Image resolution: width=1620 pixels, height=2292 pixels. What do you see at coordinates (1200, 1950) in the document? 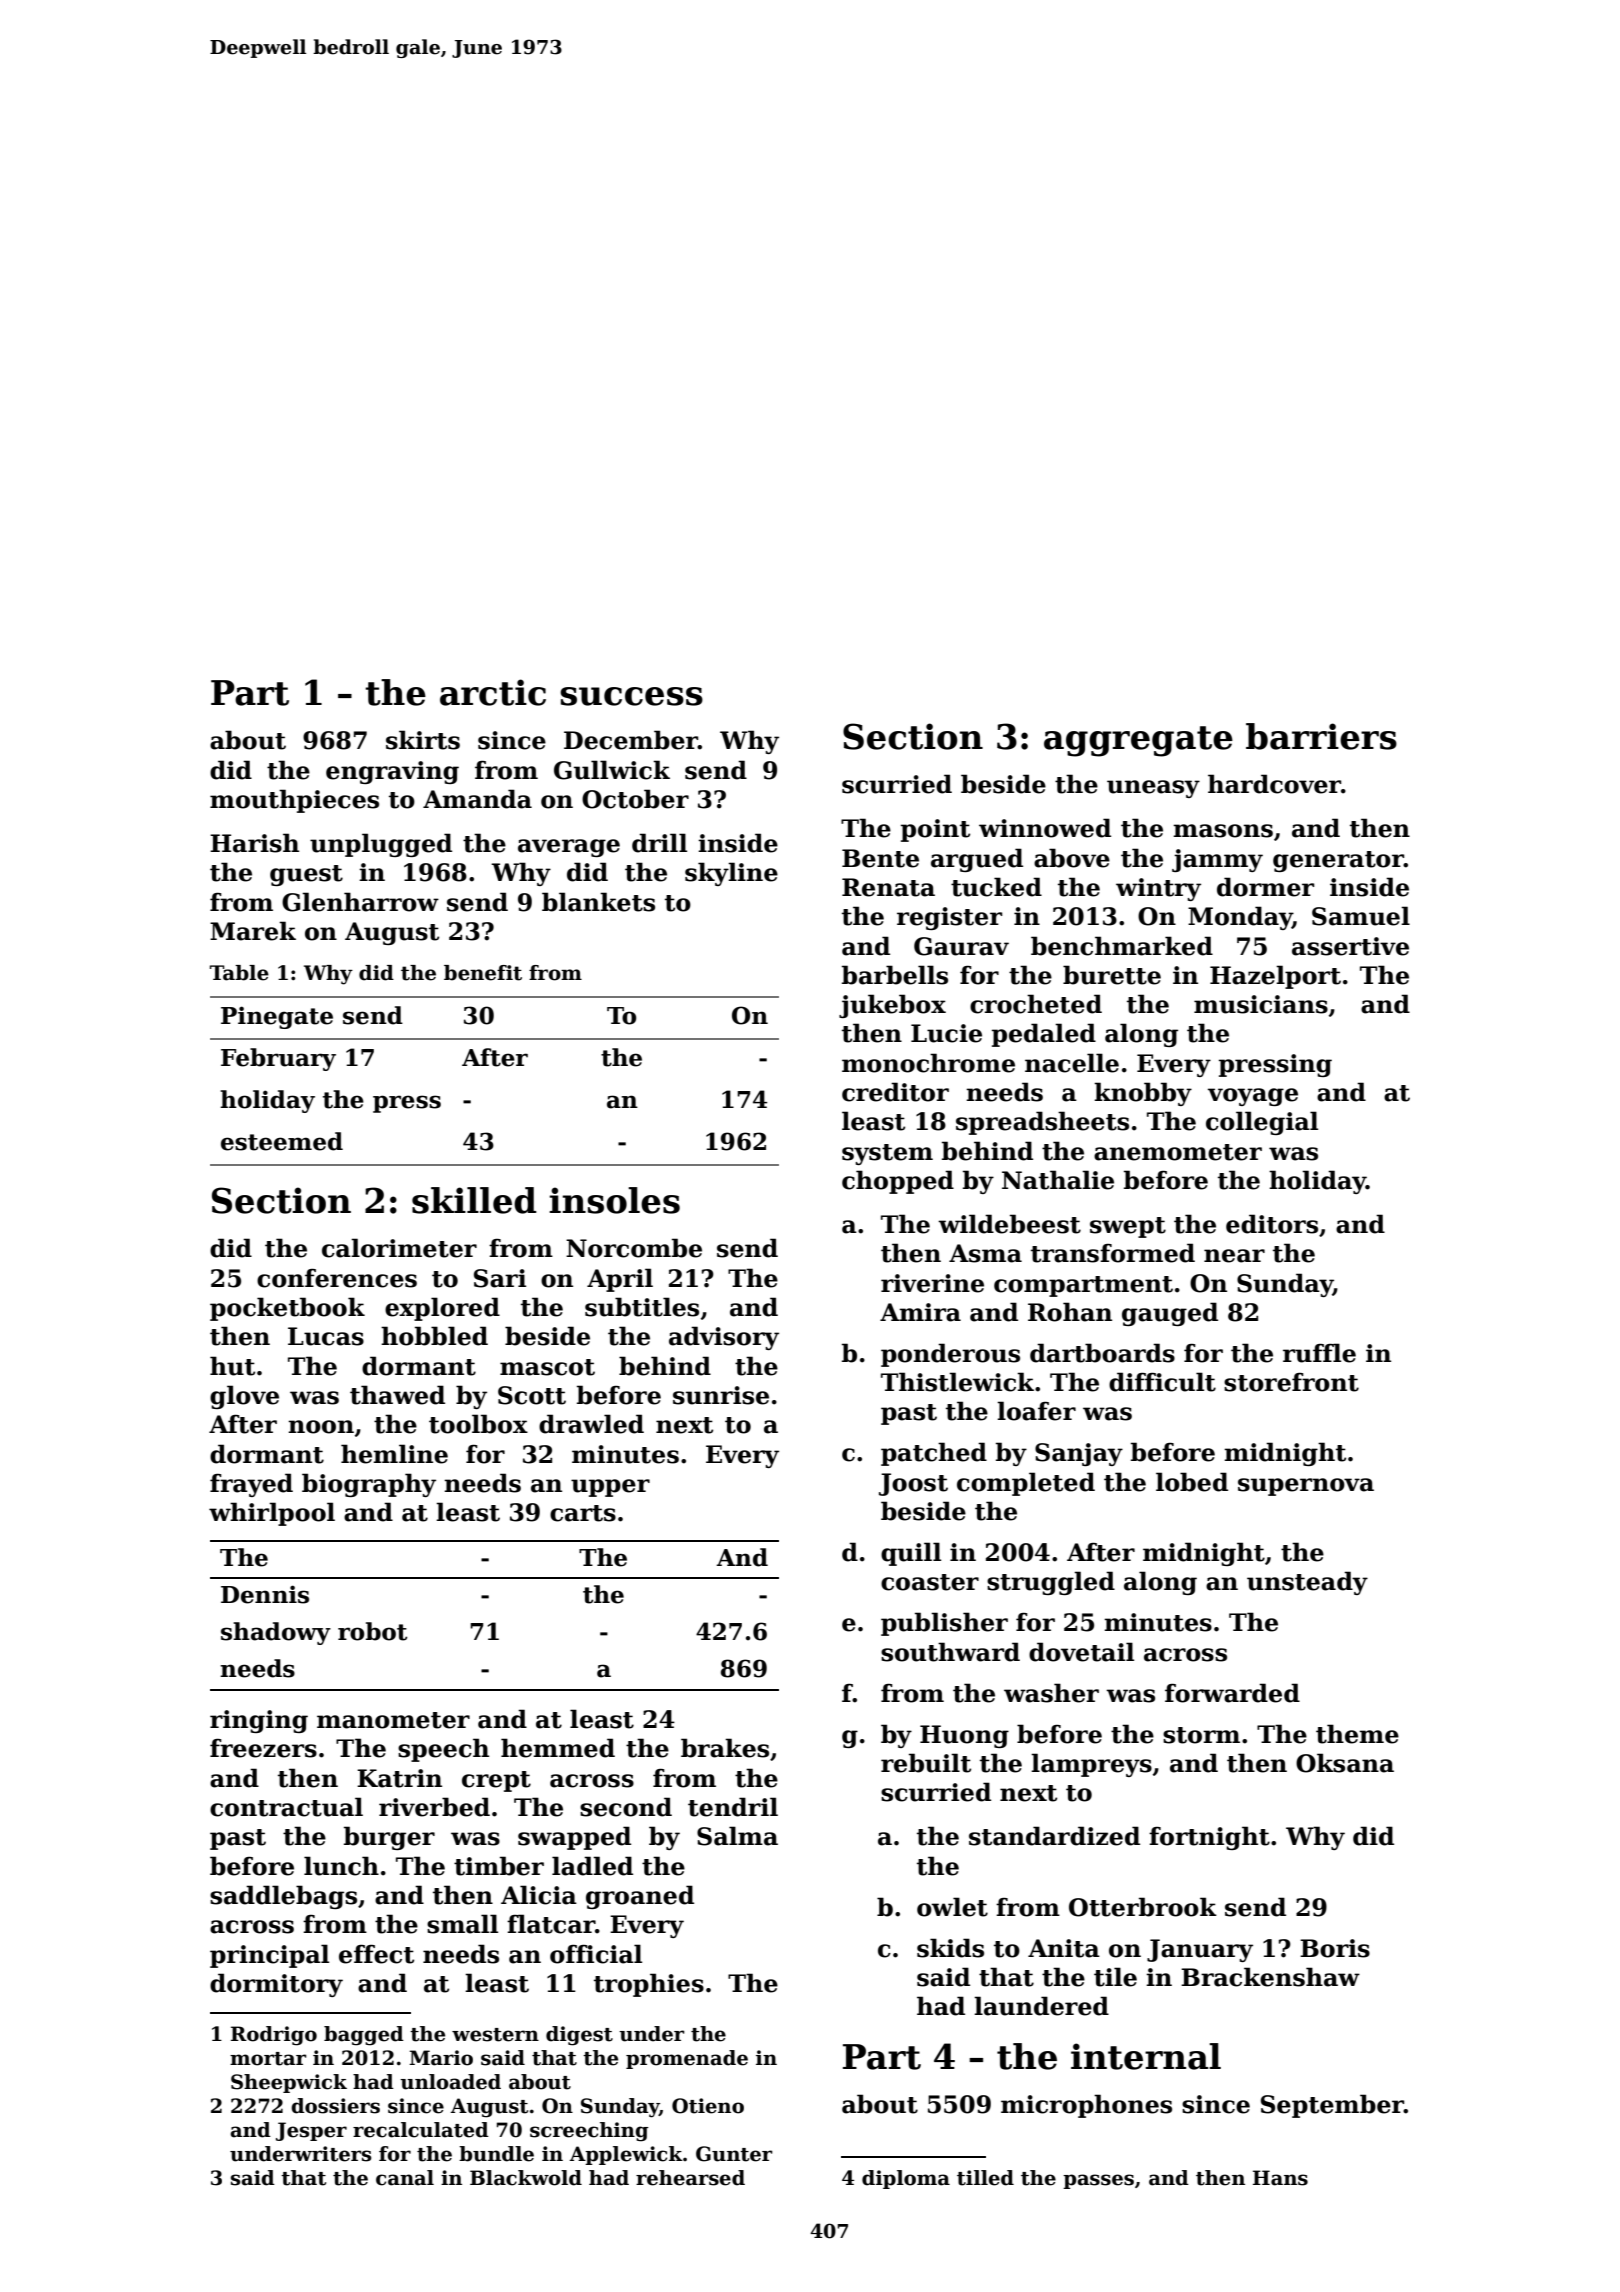
I see `January` at bounding box center [1200, 1950].
